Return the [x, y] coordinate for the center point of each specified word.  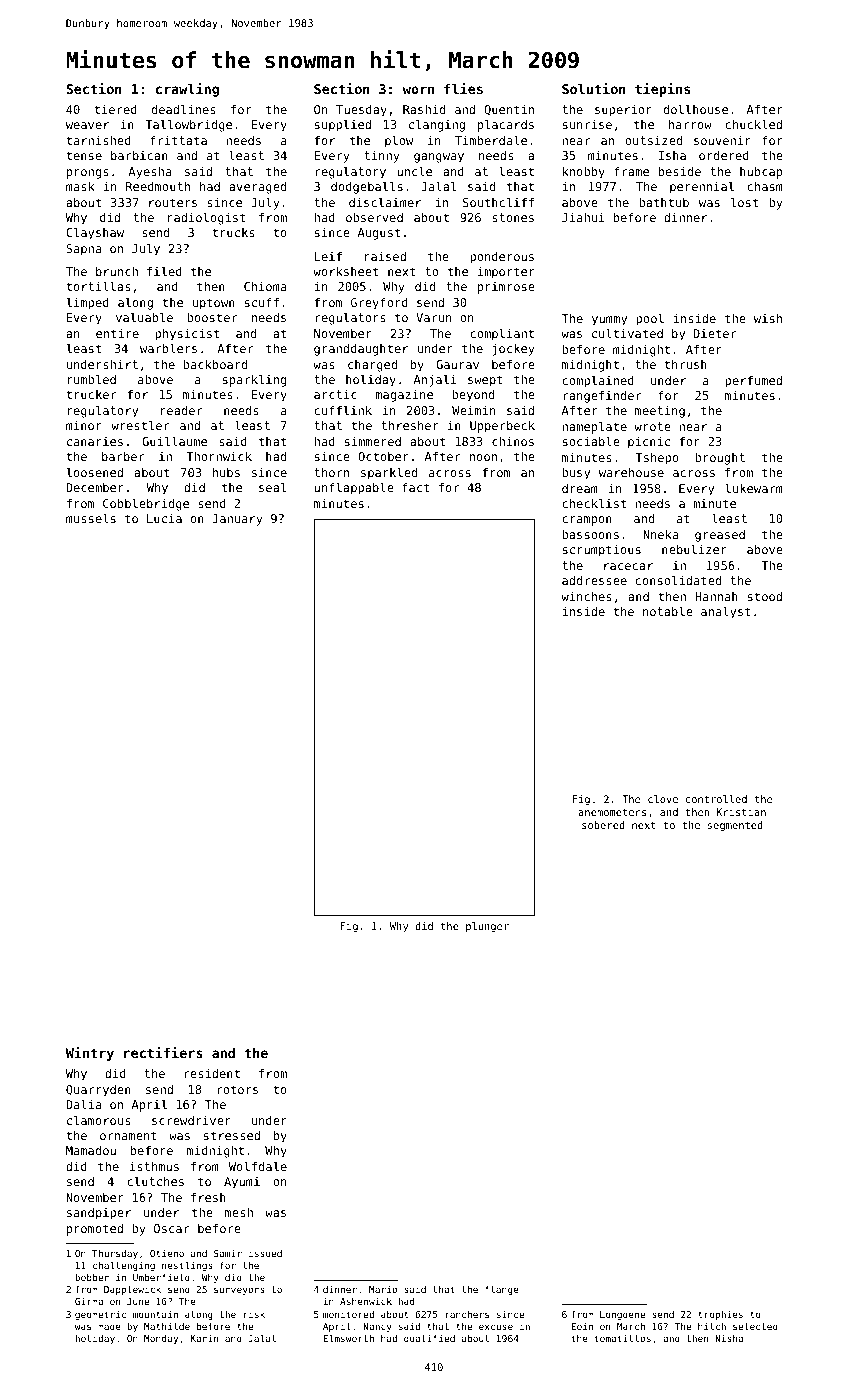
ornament [128, 1135]
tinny [382, 157]
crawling [187, 90]
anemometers [612, 812]
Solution [594, 88]
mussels [91, 518]
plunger [487, 927]
